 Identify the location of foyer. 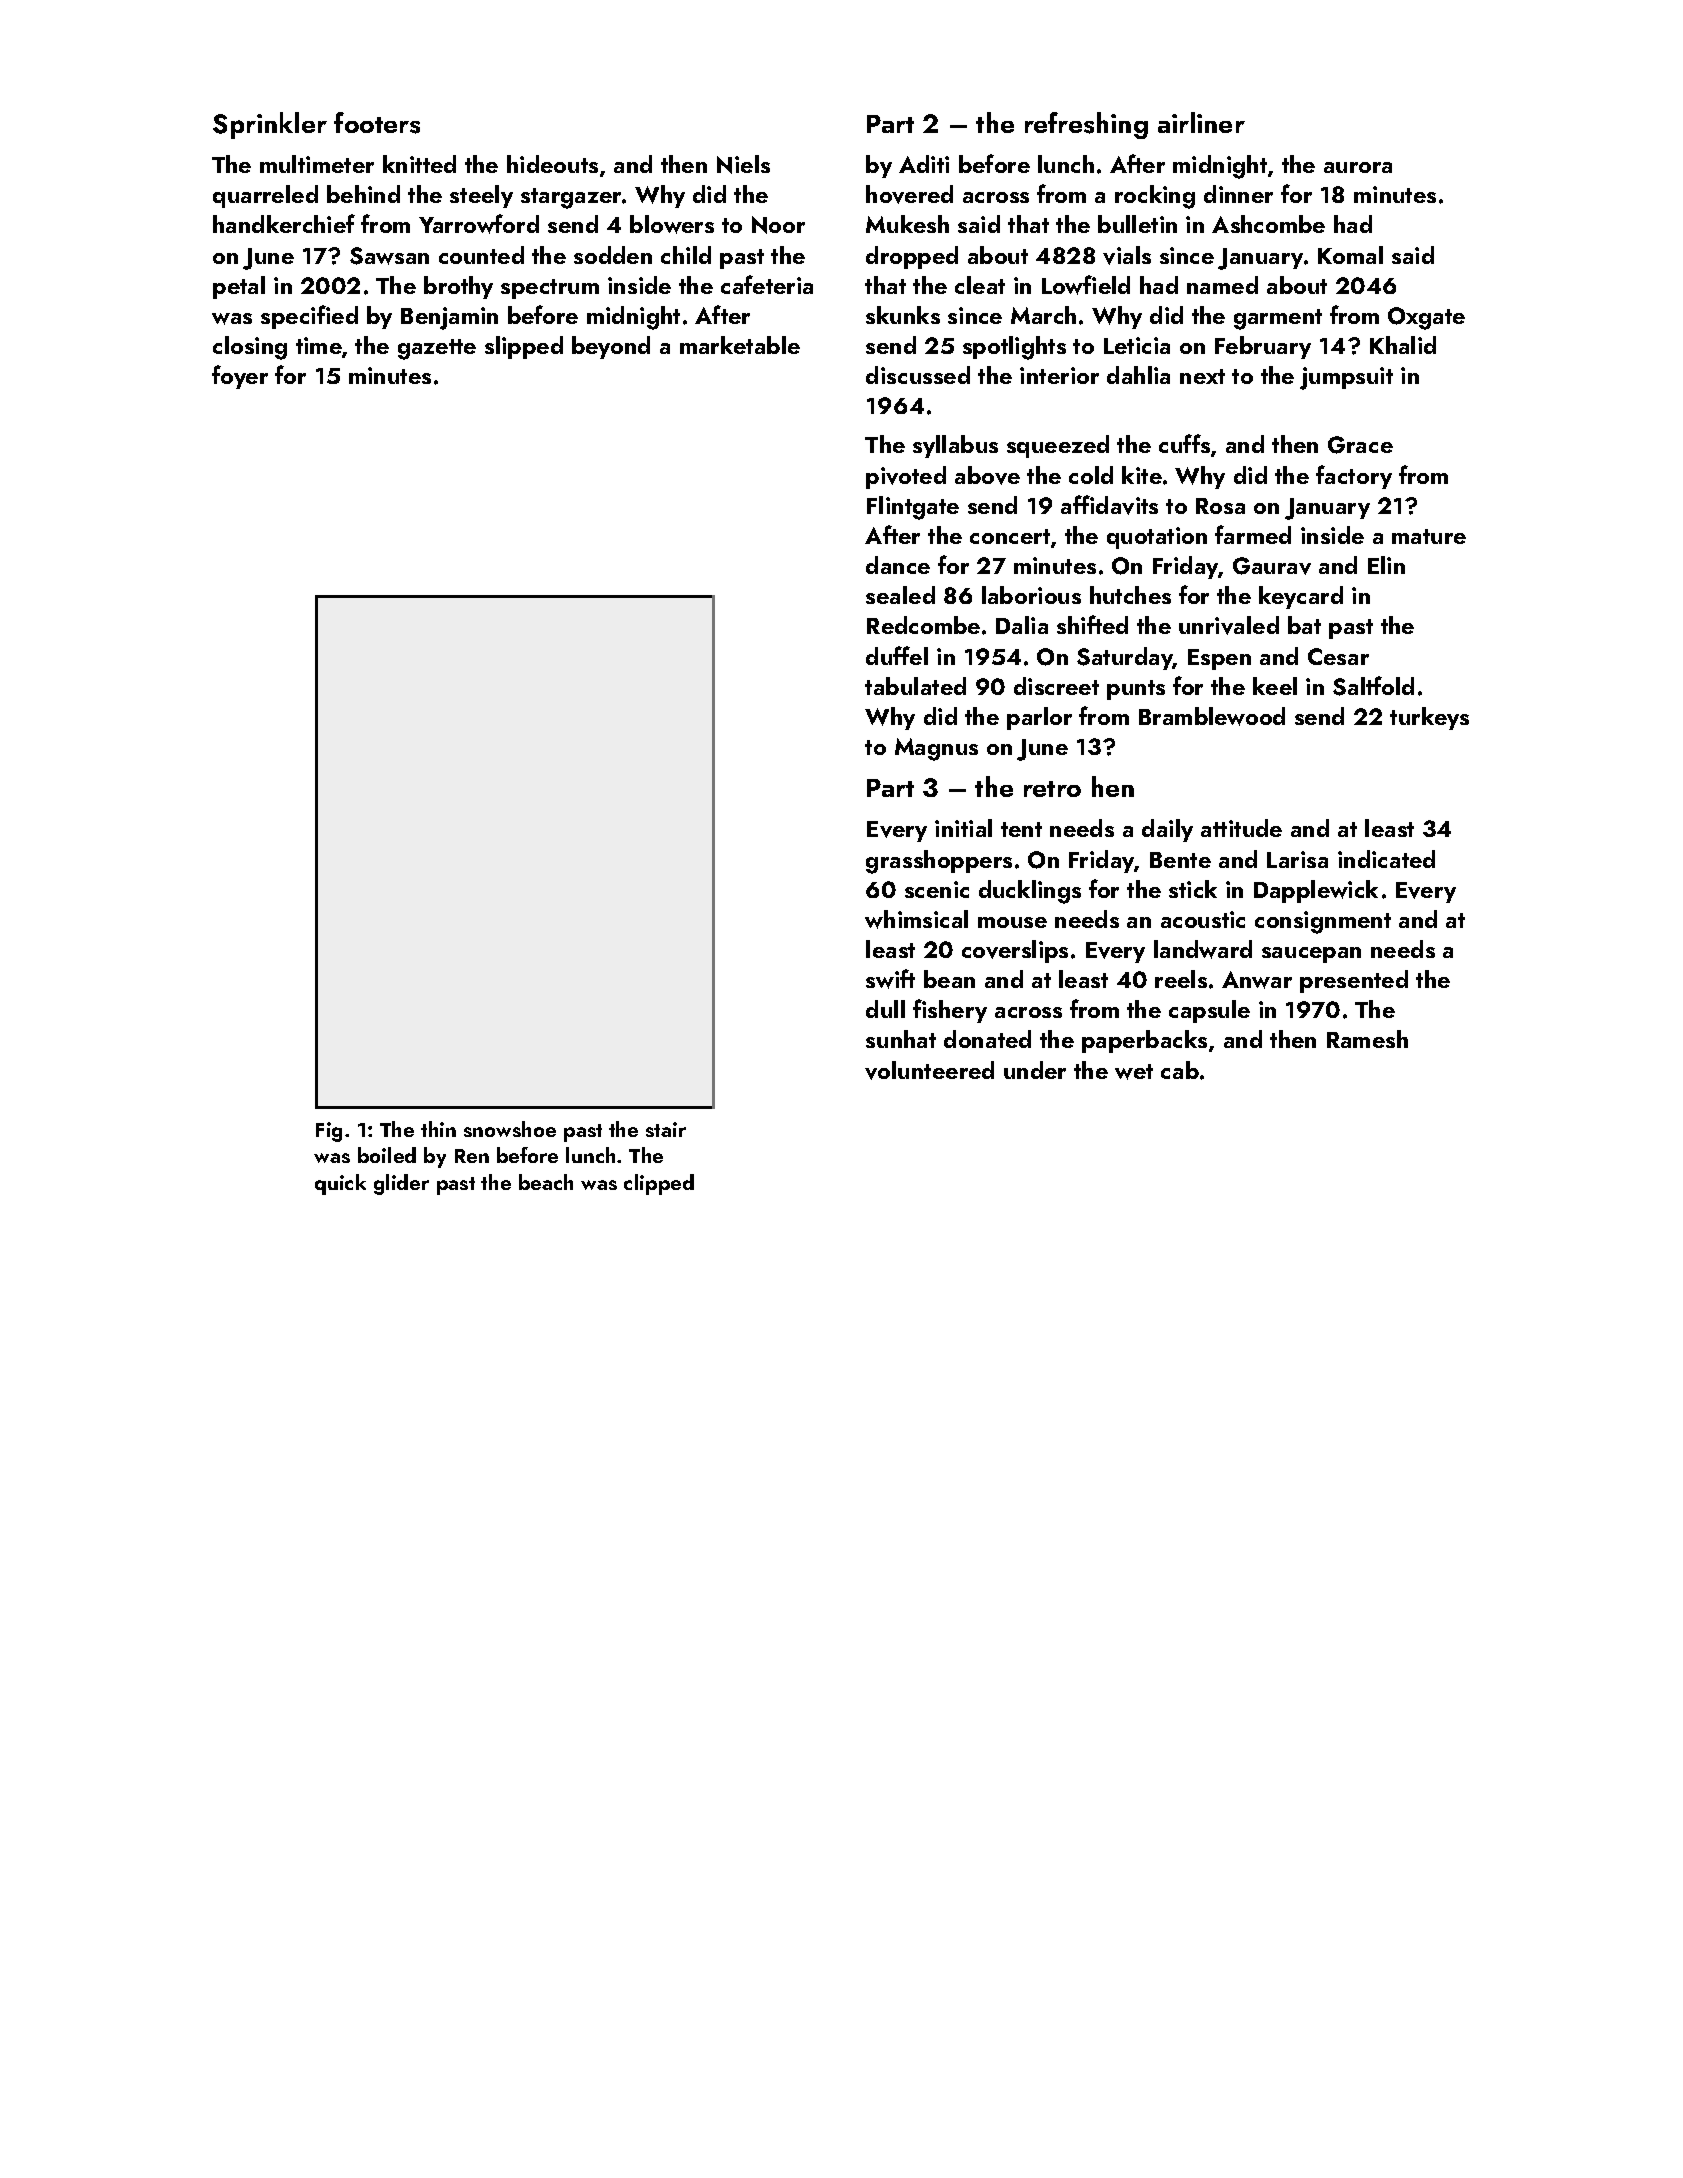
(240, 377).
